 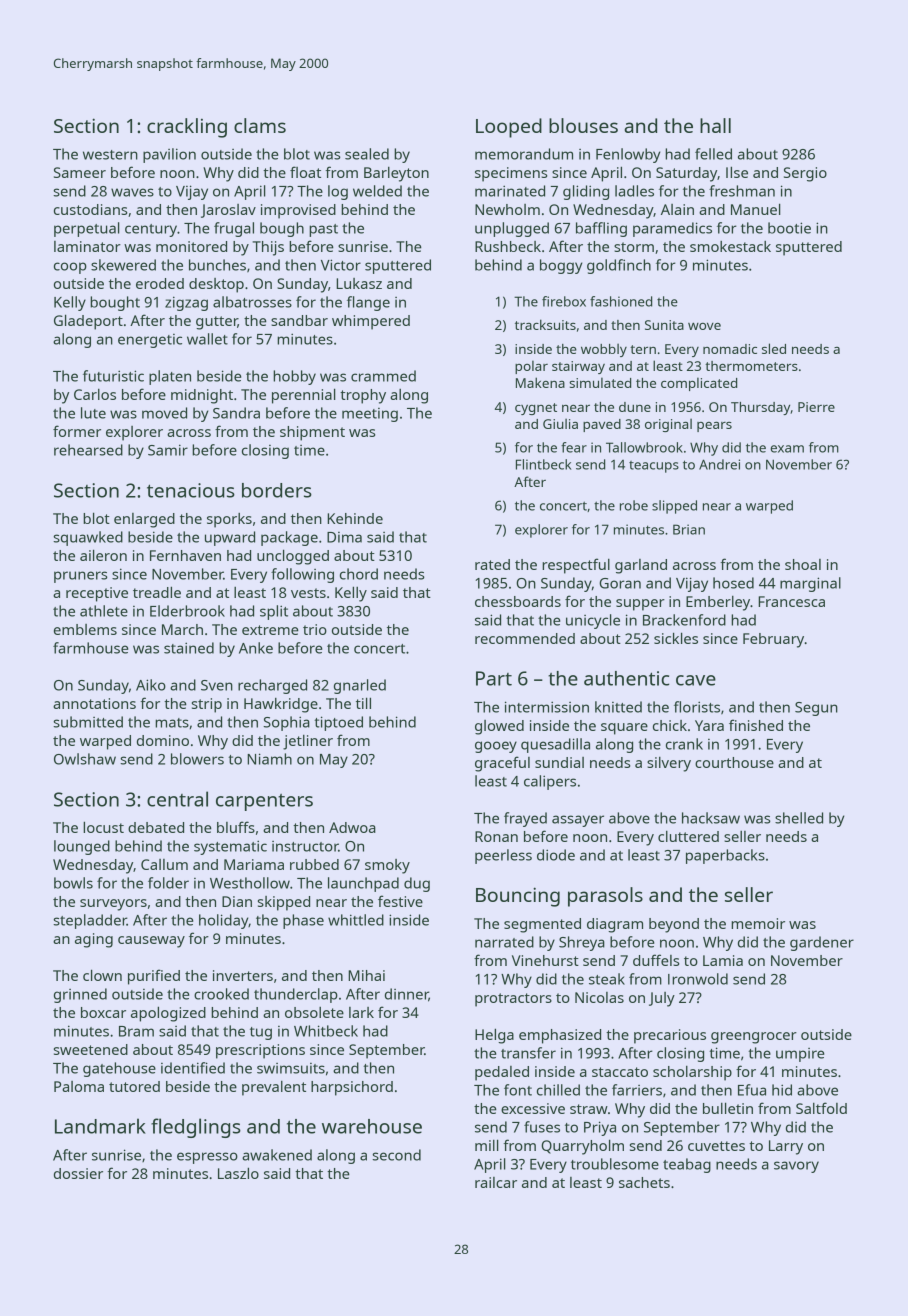 What do you see at coordinates (662, 999) in the page?
I see `July` at bounding box center [662, 999].
